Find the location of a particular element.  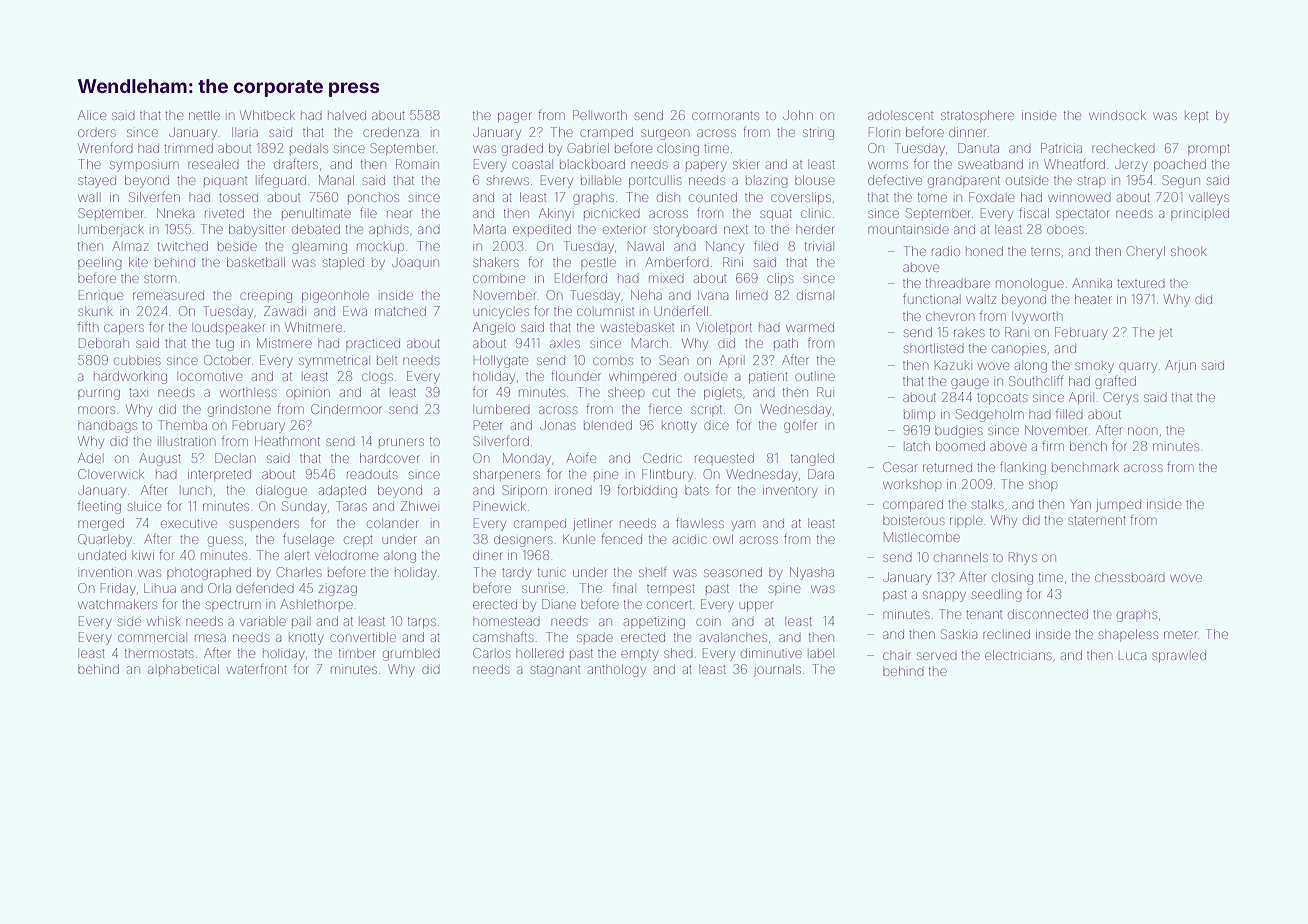

skunk is located at coordinates (95, 312).
